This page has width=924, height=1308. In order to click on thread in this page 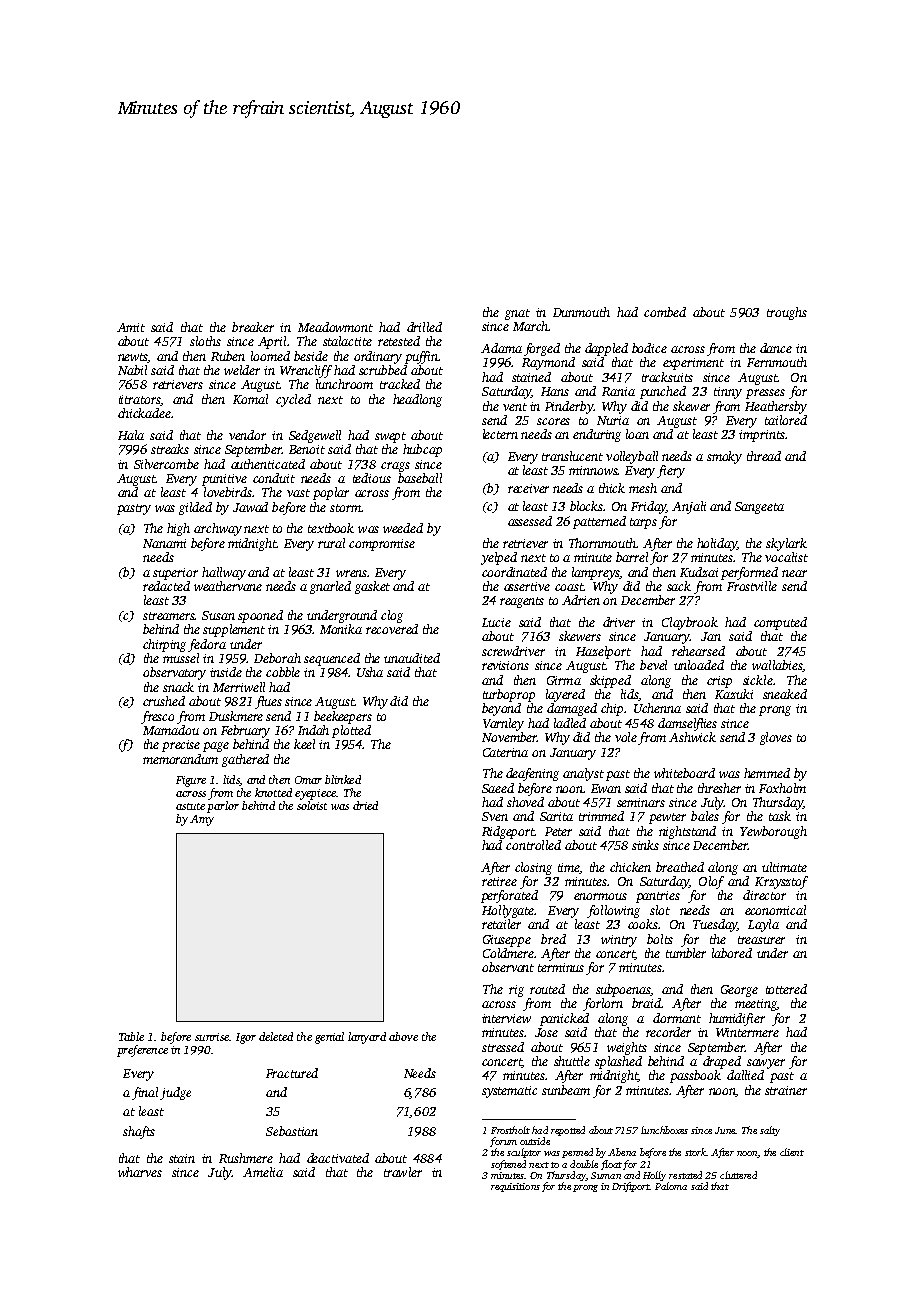, I will do `click(764, 456)`.
